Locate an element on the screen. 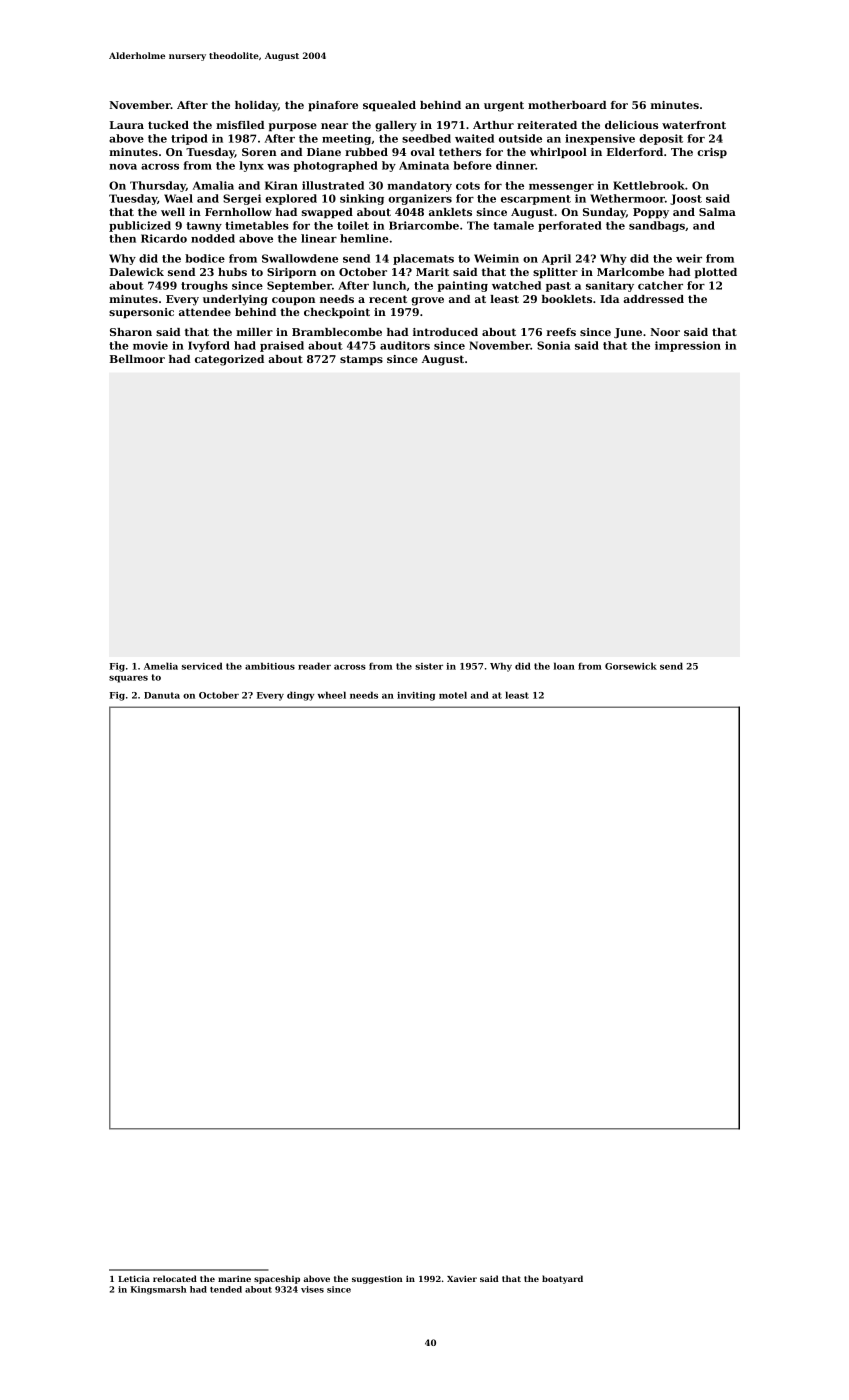 Image resolution: width=849 pixels, height=1400 pixels. Gorsewick is located at coordinates (631, 666).
